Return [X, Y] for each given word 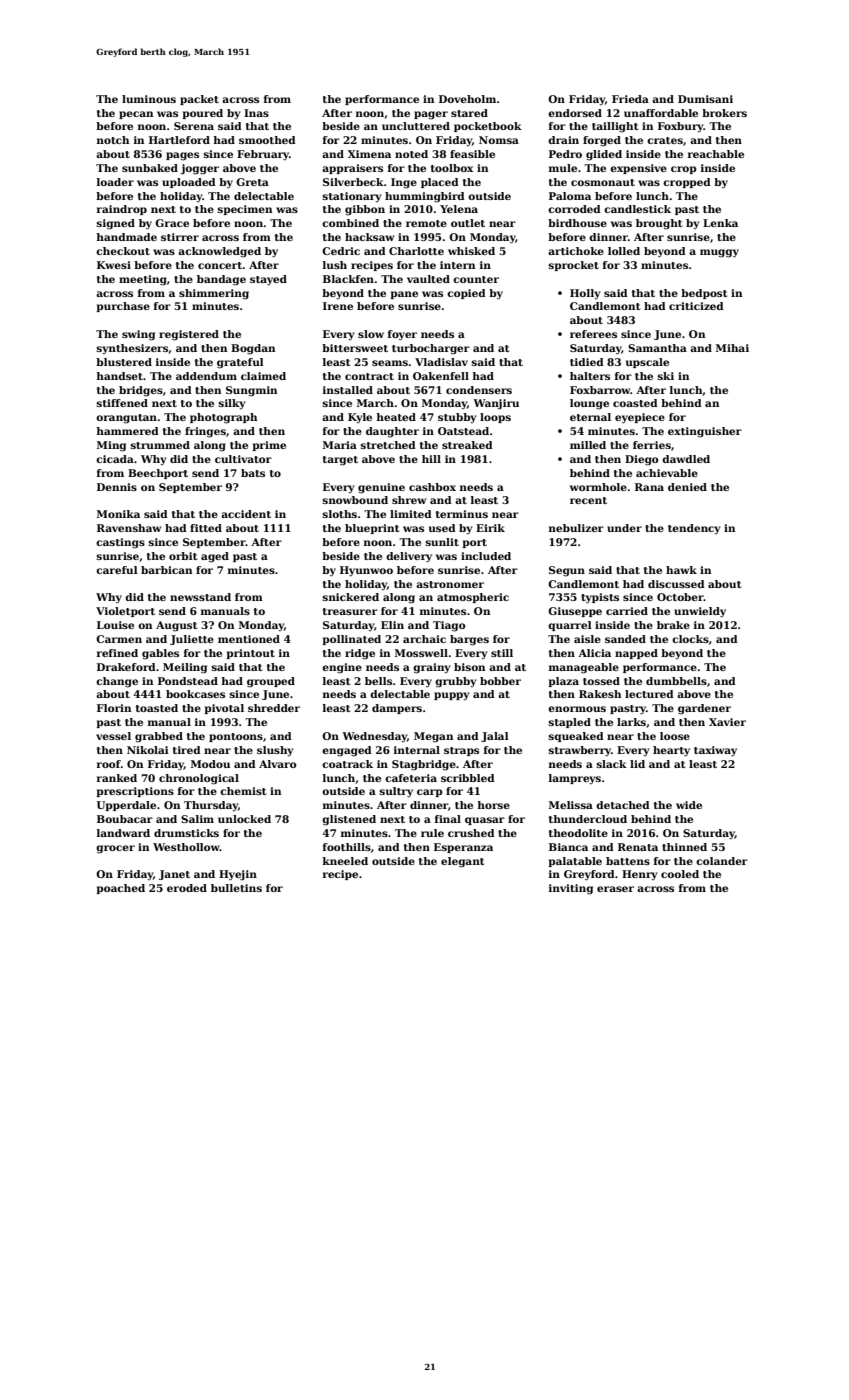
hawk [681, 570]
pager [431, 115]
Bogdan [253, 349]
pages [182, 156]
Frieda [630, 99]
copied [466, 294]
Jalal [495, 737]
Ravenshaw [129, 528]
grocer [115, 849]
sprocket [573, 266]
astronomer [450, 584]
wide [689, 805]
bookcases [195, 694]
